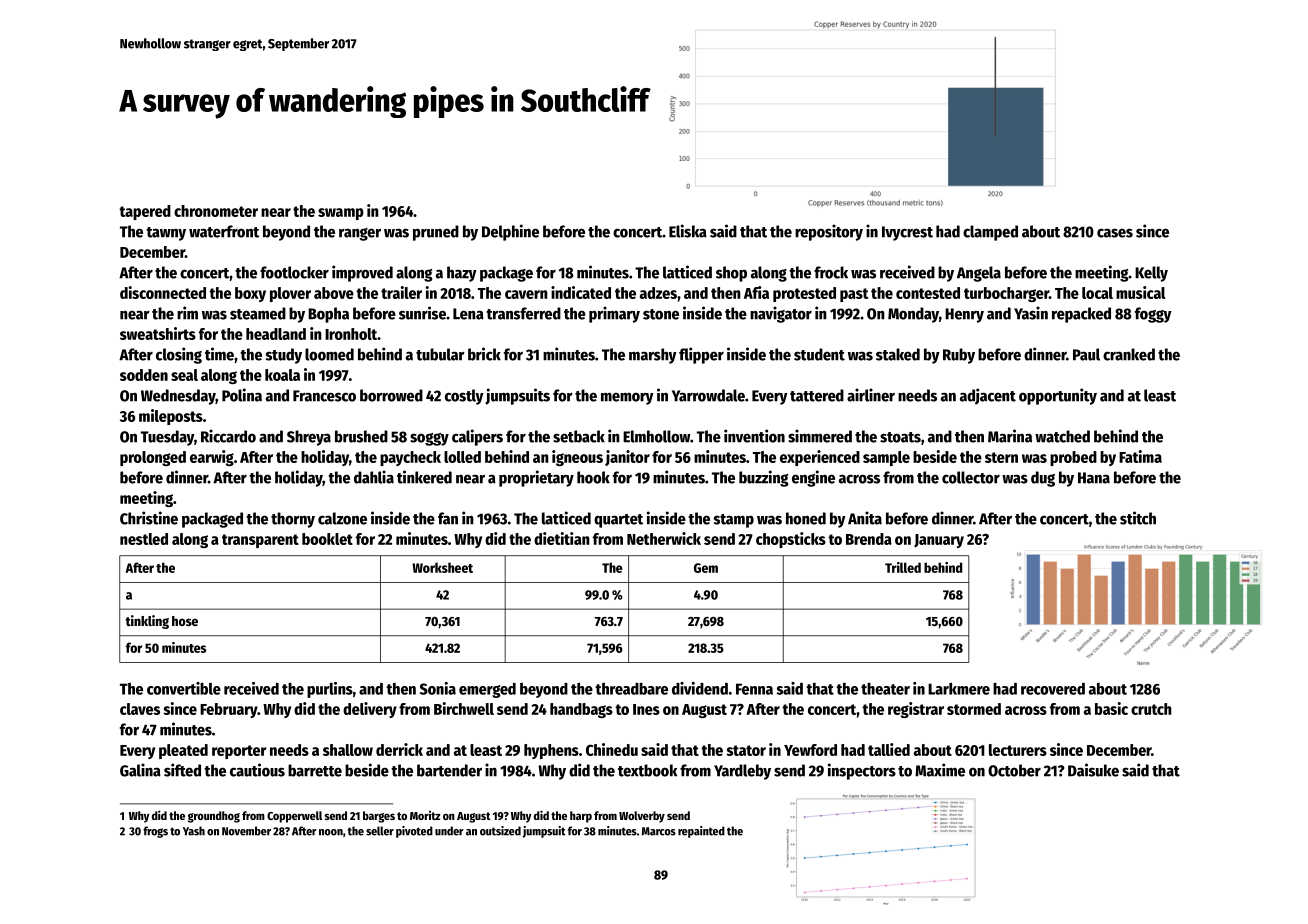 This screenshot has width=1308, height=924. I want to click on dividend, so click(700, 688).
